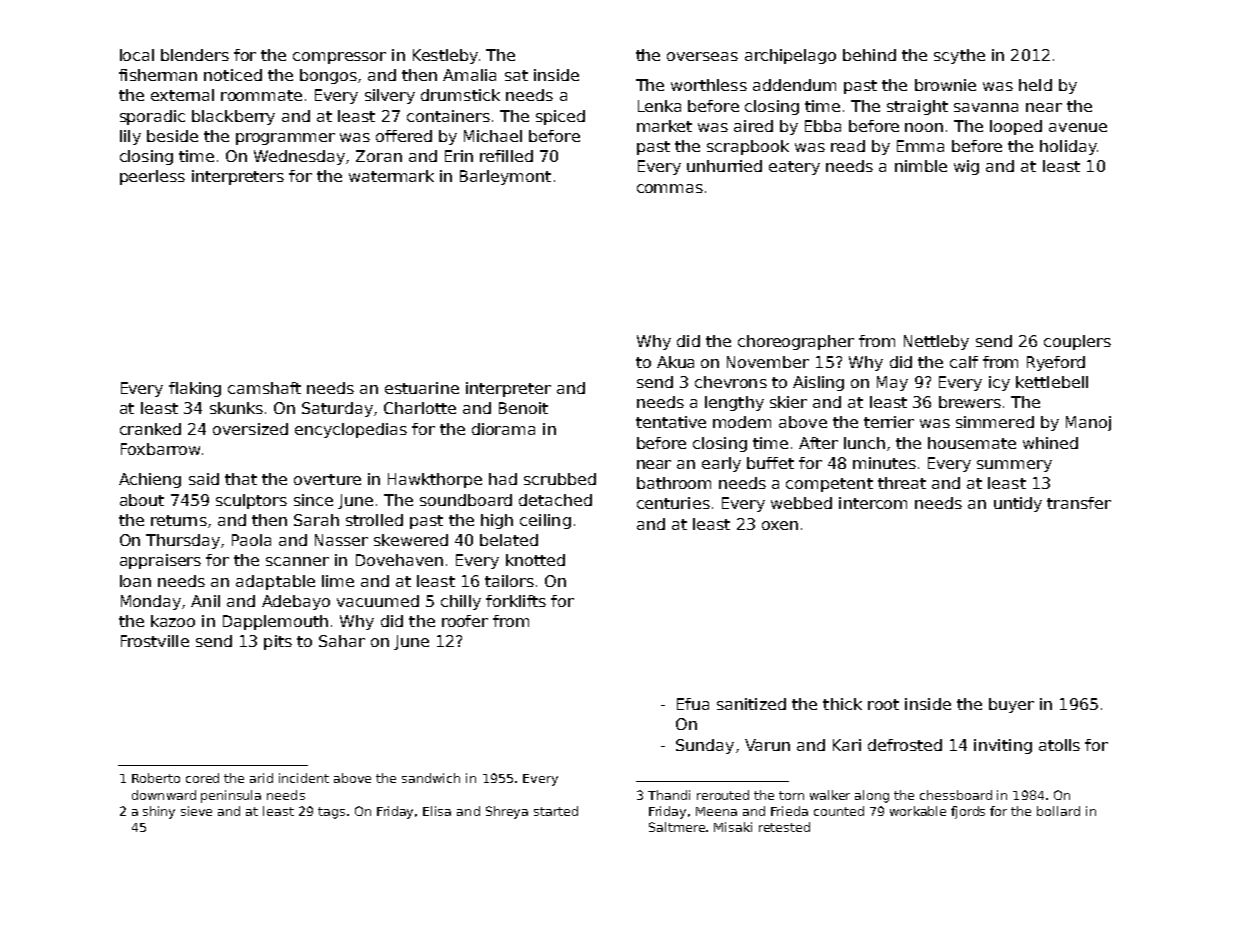 The height and width of the screenshot is (952, 1233). What do you see at coordinates (130, 137) in the screenshot?
I see `lily` at bounding box center [130, 137].
